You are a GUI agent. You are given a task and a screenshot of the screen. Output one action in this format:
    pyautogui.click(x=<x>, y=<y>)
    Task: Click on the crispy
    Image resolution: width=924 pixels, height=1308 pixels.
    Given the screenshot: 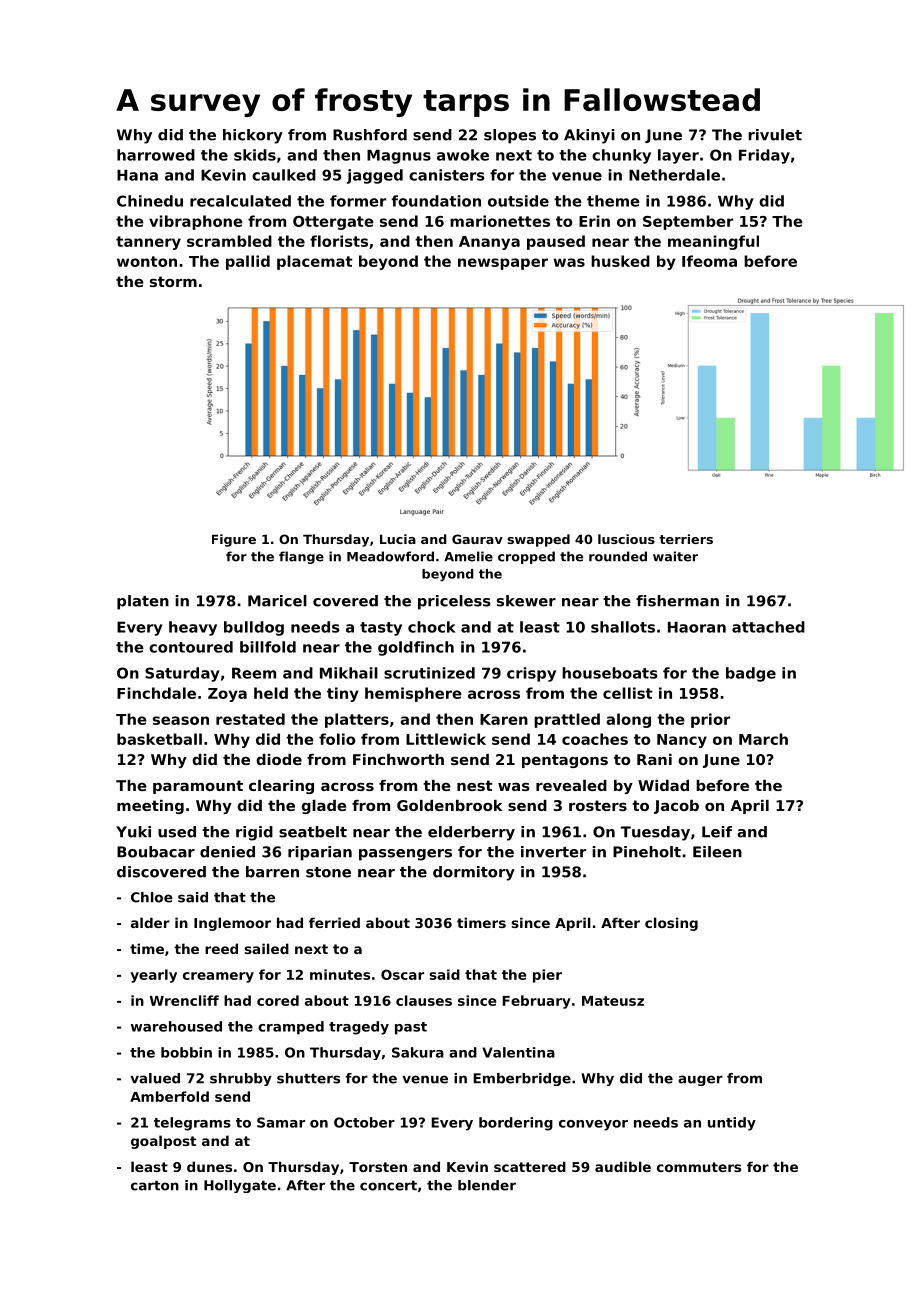 What is the action you would take?
    pyautogui.click(x=531, y=674)
